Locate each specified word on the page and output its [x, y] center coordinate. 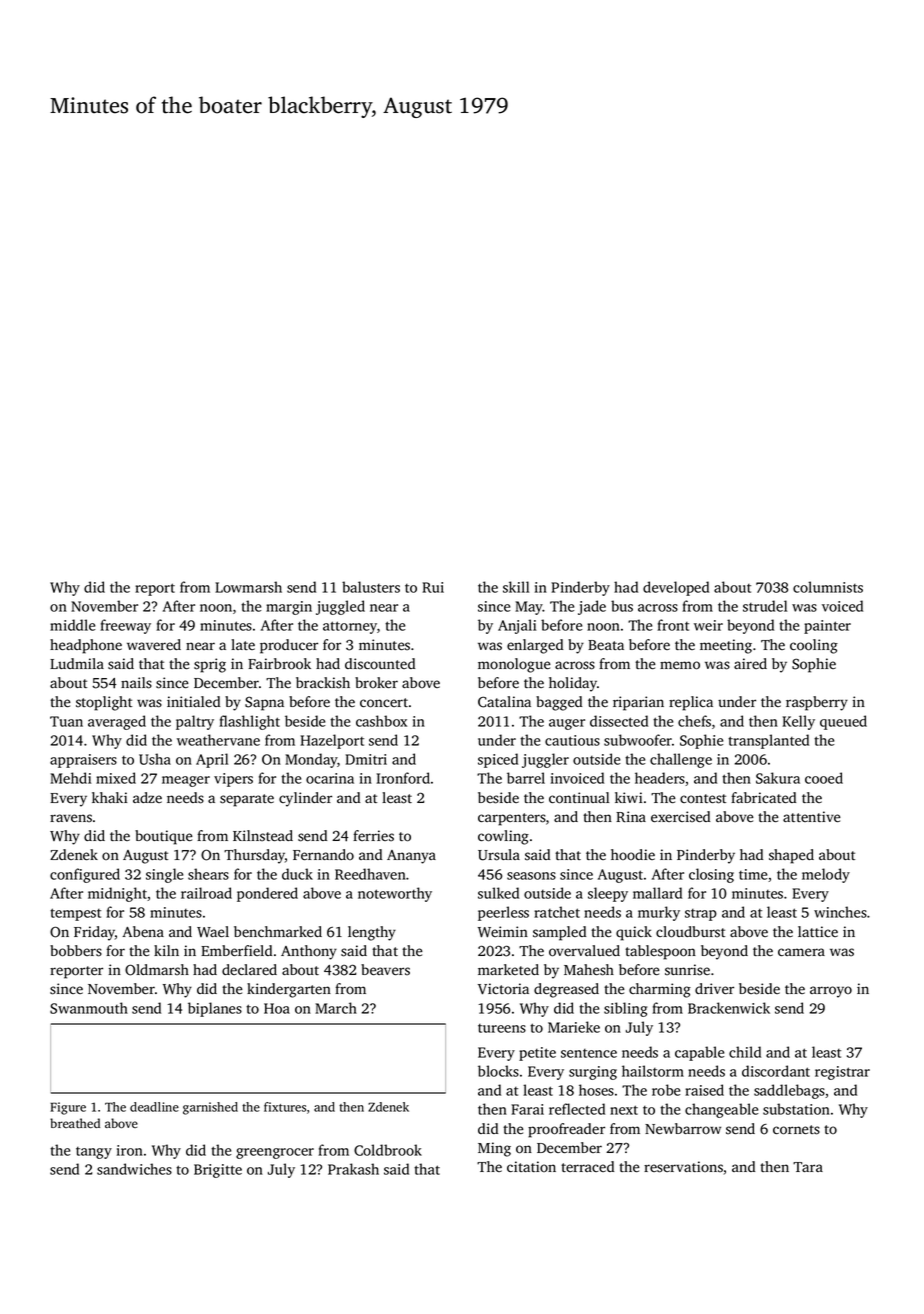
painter [827, 627]
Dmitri [366, 759]
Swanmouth [89, 1008]
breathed [75, 1123]
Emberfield [236, 950]
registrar [842, 1073]
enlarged [535, 646]
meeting [726, 646]
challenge [681, 760]
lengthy [372, 933]
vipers [233, 780]
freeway [125, 626]
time [753, 874]
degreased [566, 990]
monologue [514, 665]
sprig [210, 665]
